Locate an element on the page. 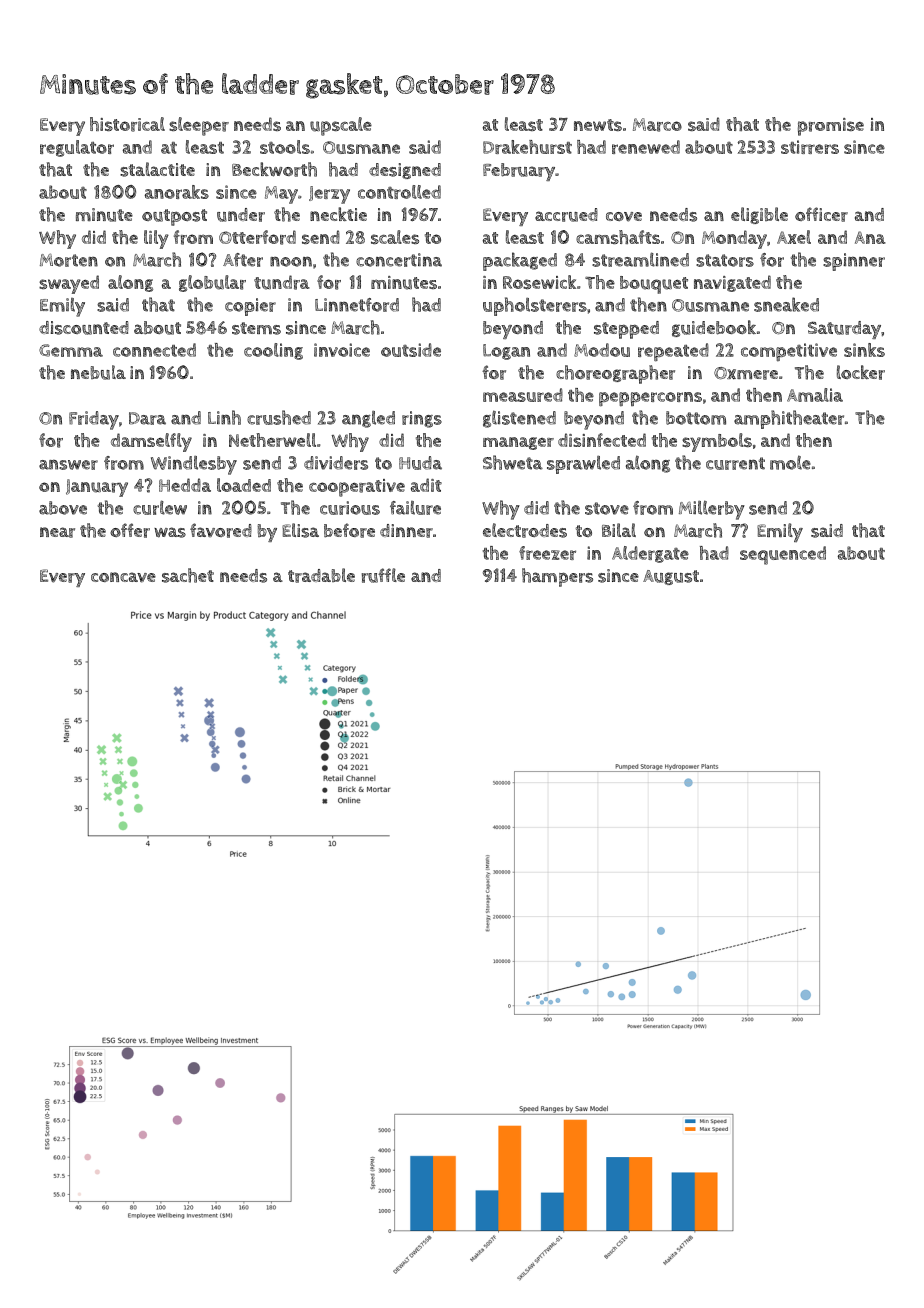 The height and width of the image is (1308, 924). scales is located at coordinates (395, 237).
